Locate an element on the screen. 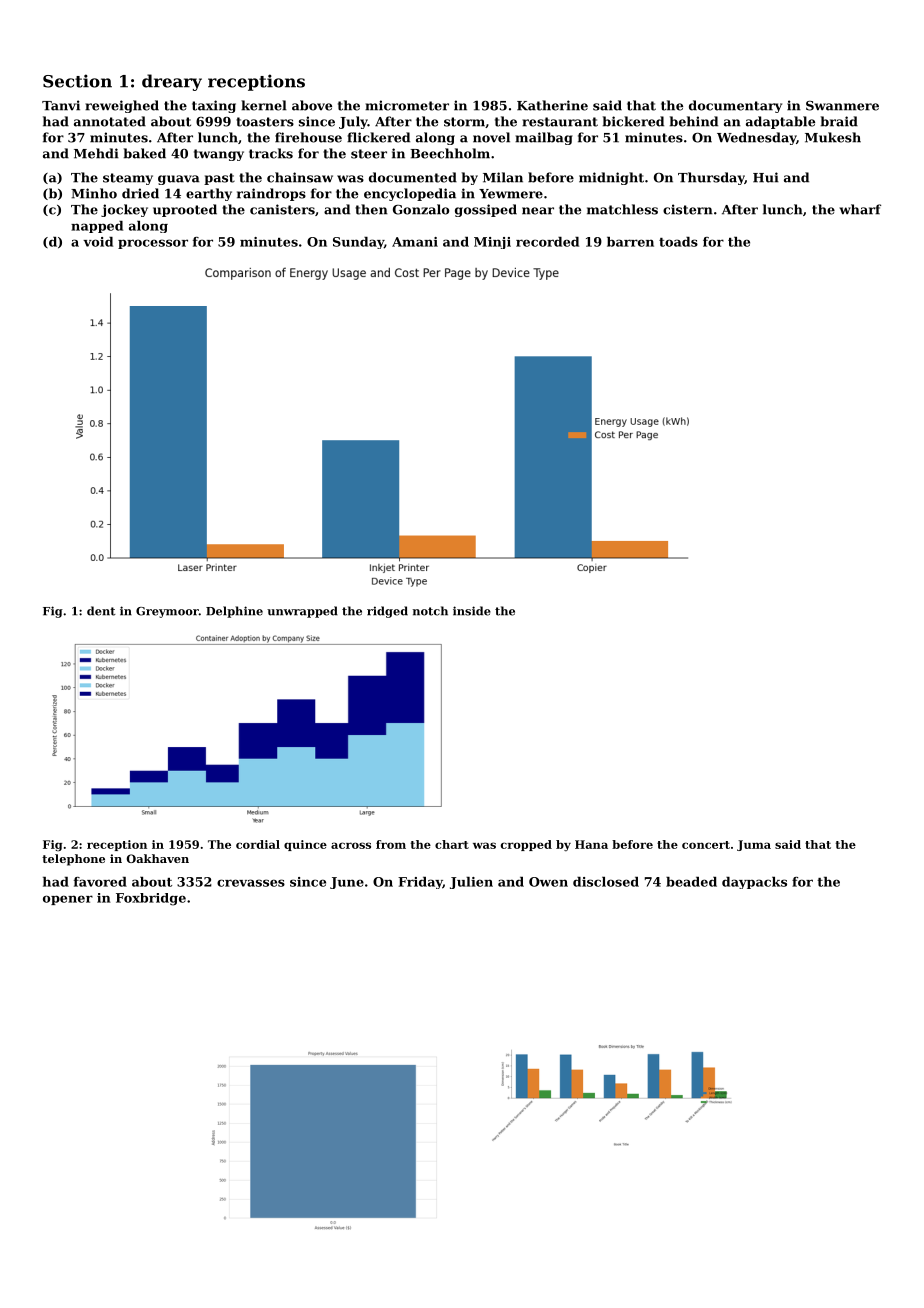 The image size is (924, 1308). Section is located at coordinates (77, 81).
